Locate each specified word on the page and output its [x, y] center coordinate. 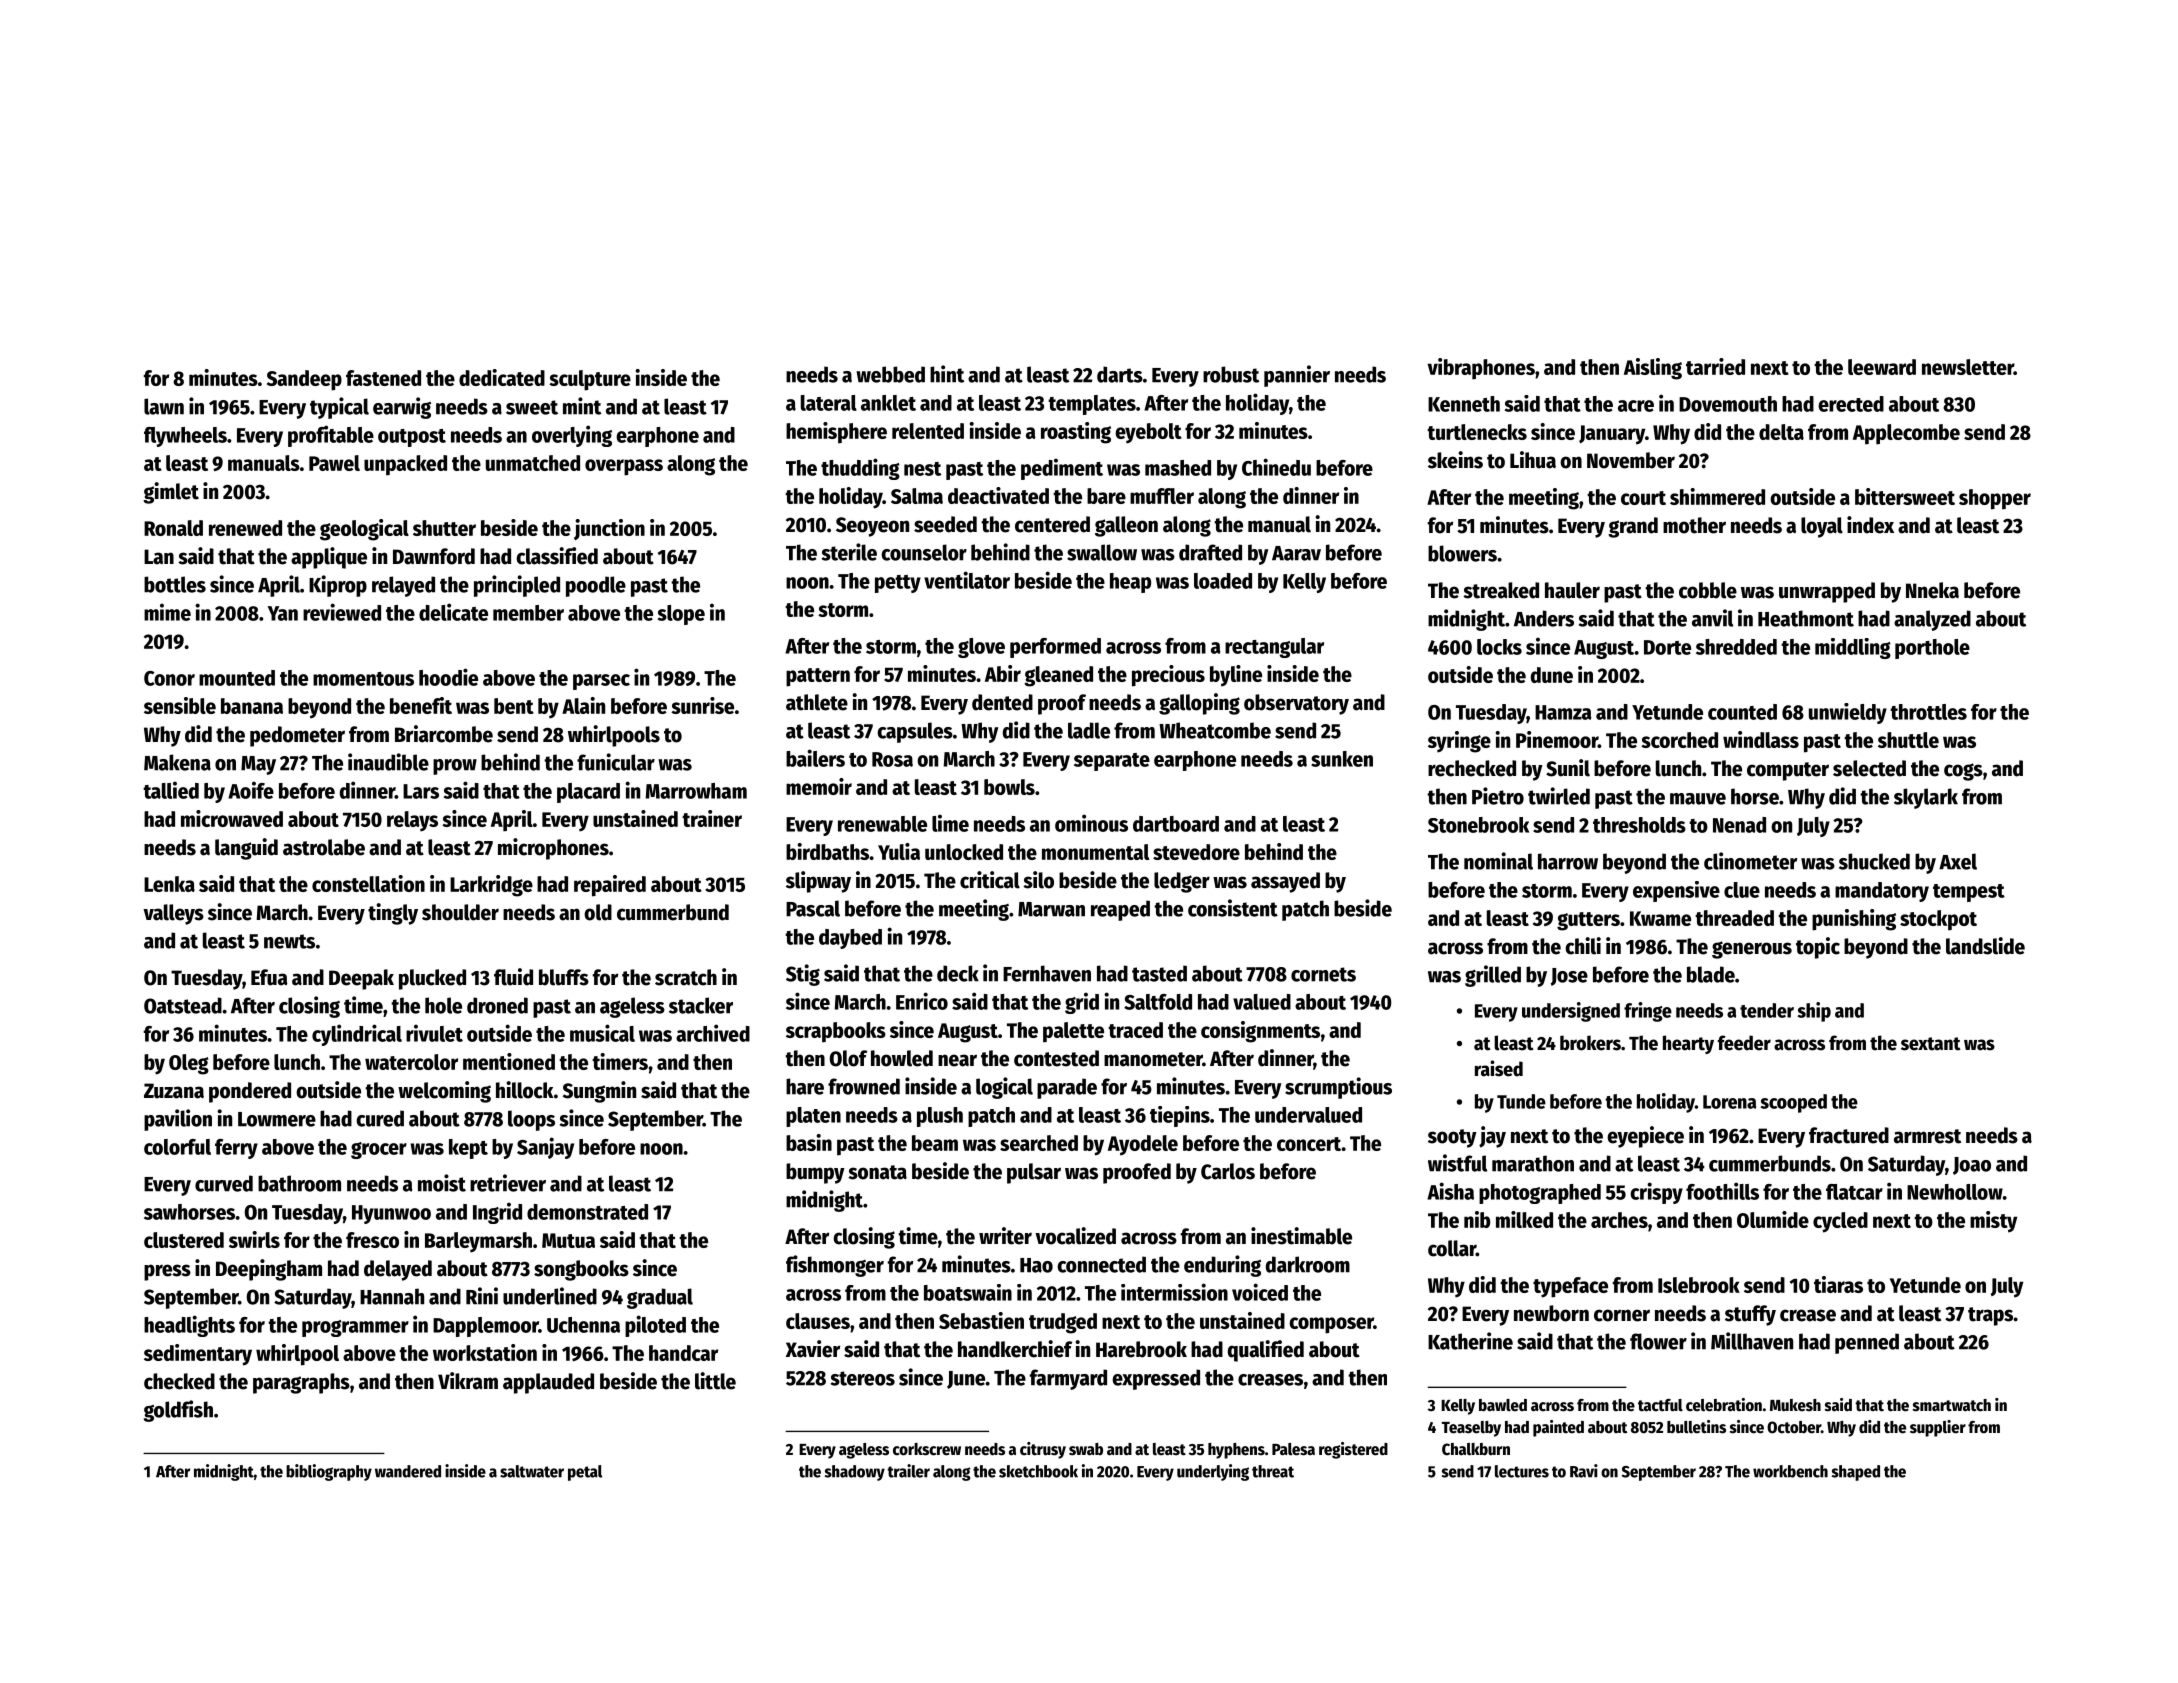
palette [1073, 1032]
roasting [1076, 433]
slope [681, 615]
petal [585, 1473]
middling [1853, 648]
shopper [1995, 499]
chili [1583, 946]
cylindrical [357, 1035]
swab [1086, 1449]
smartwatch [1952, 1405]
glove [981, 648]
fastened [383, 378]
